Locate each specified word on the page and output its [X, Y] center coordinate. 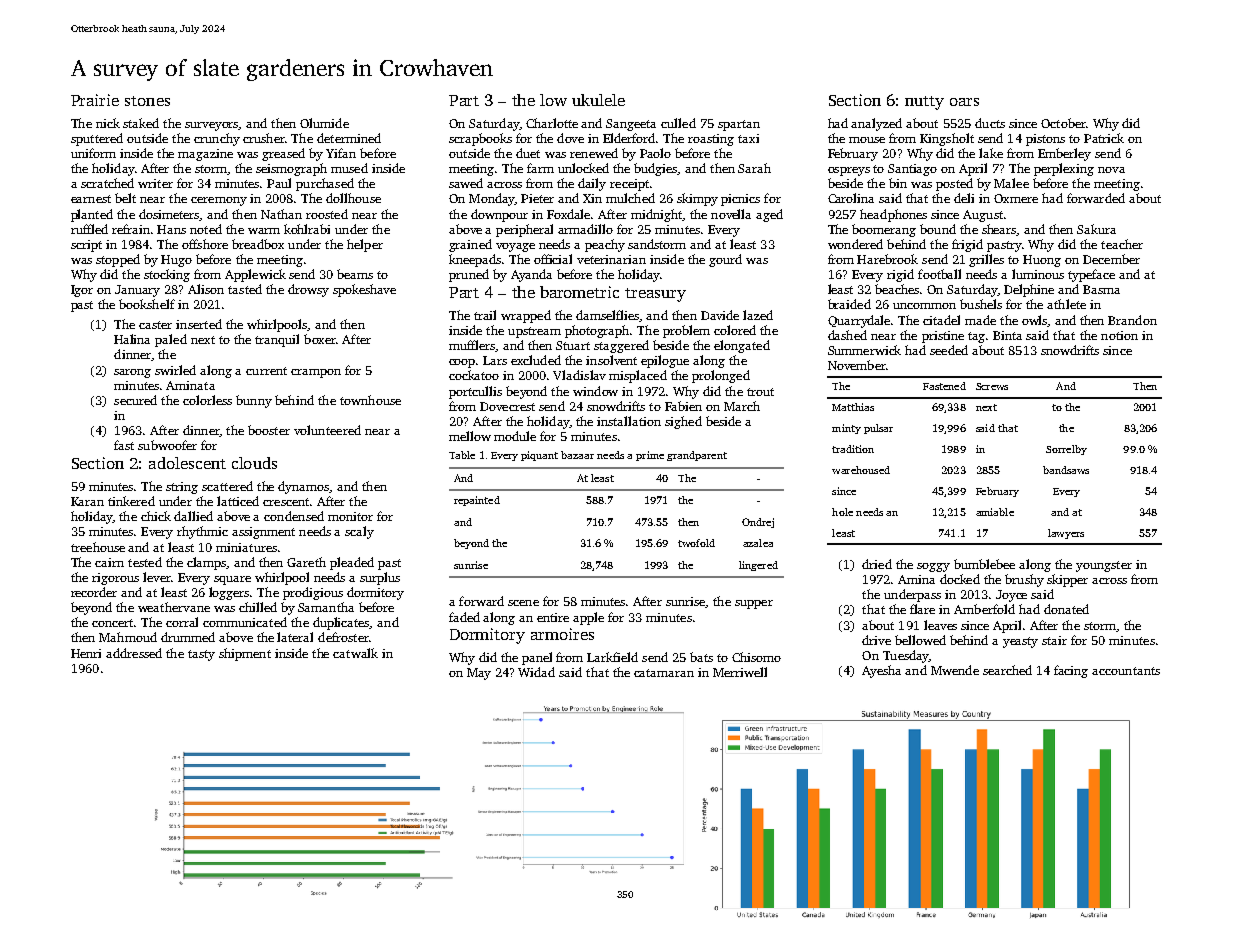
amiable [995, 512]
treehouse [98, 547]
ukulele [598, 100]
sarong [132, 373]
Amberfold [984, 609]
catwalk [355, 653]
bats [701, 657]
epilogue [665, 361]
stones [147, 101]
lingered [758, 566]
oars [964, 102]
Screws [992, 386]
